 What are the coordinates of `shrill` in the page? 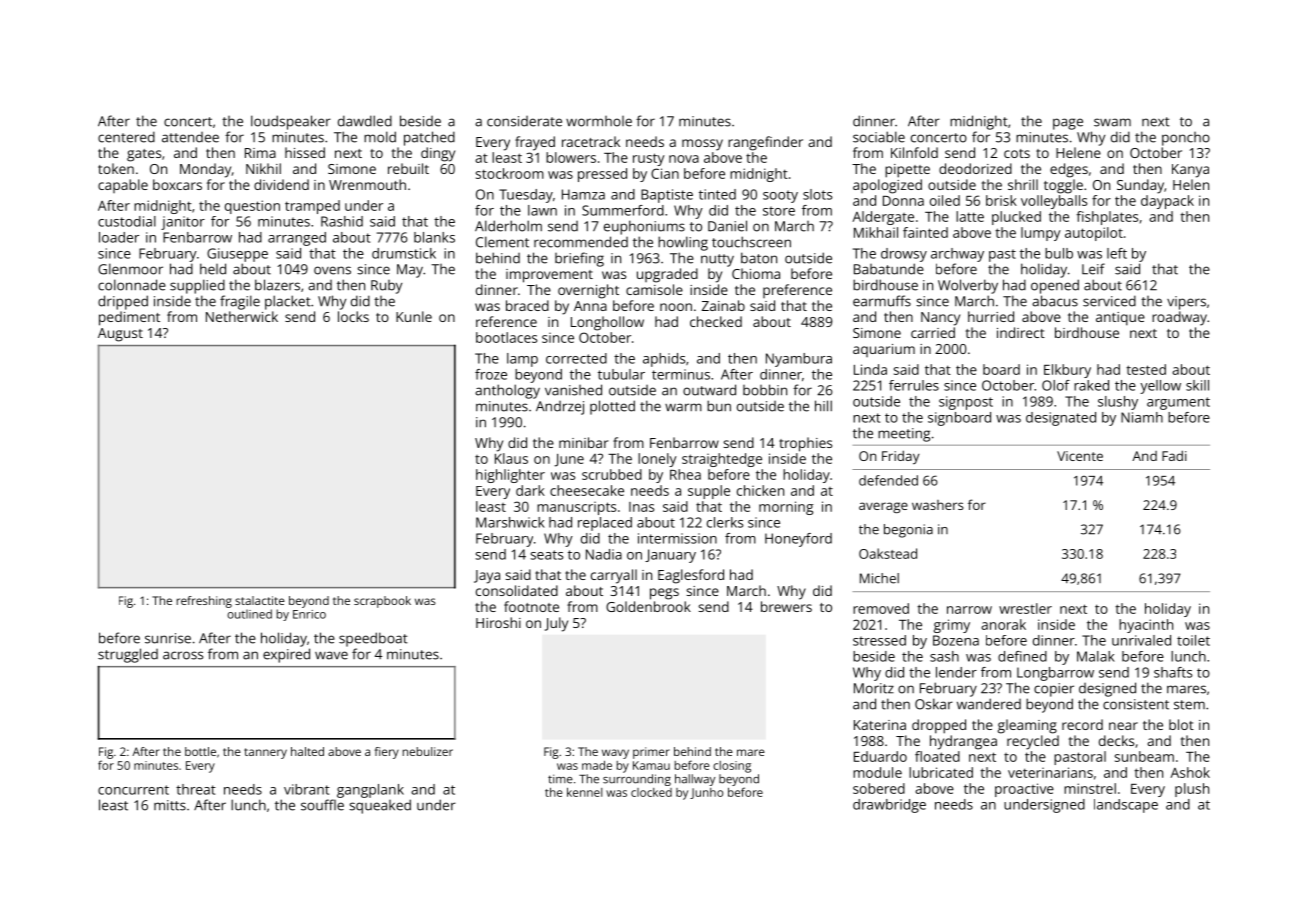 It's located at (1023, 184).
